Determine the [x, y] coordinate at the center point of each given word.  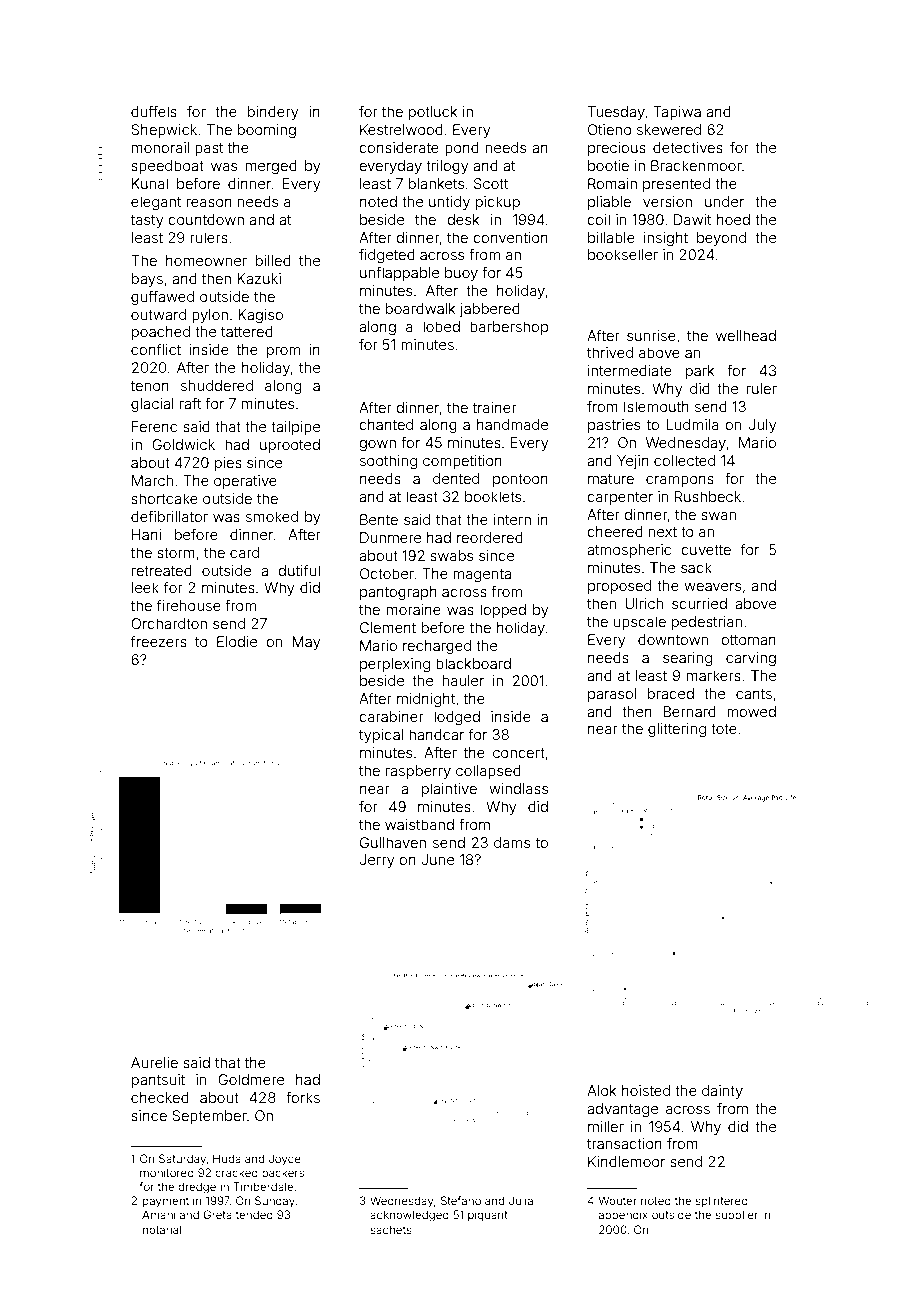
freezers [159, 641]
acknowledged [409, 1216]
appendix [623, 1215]
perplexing [395, 665]
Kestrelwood [401, 129]
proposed [619, 587]
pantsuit [158, 1081]
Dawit [692, 219]
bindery [273, 113]
